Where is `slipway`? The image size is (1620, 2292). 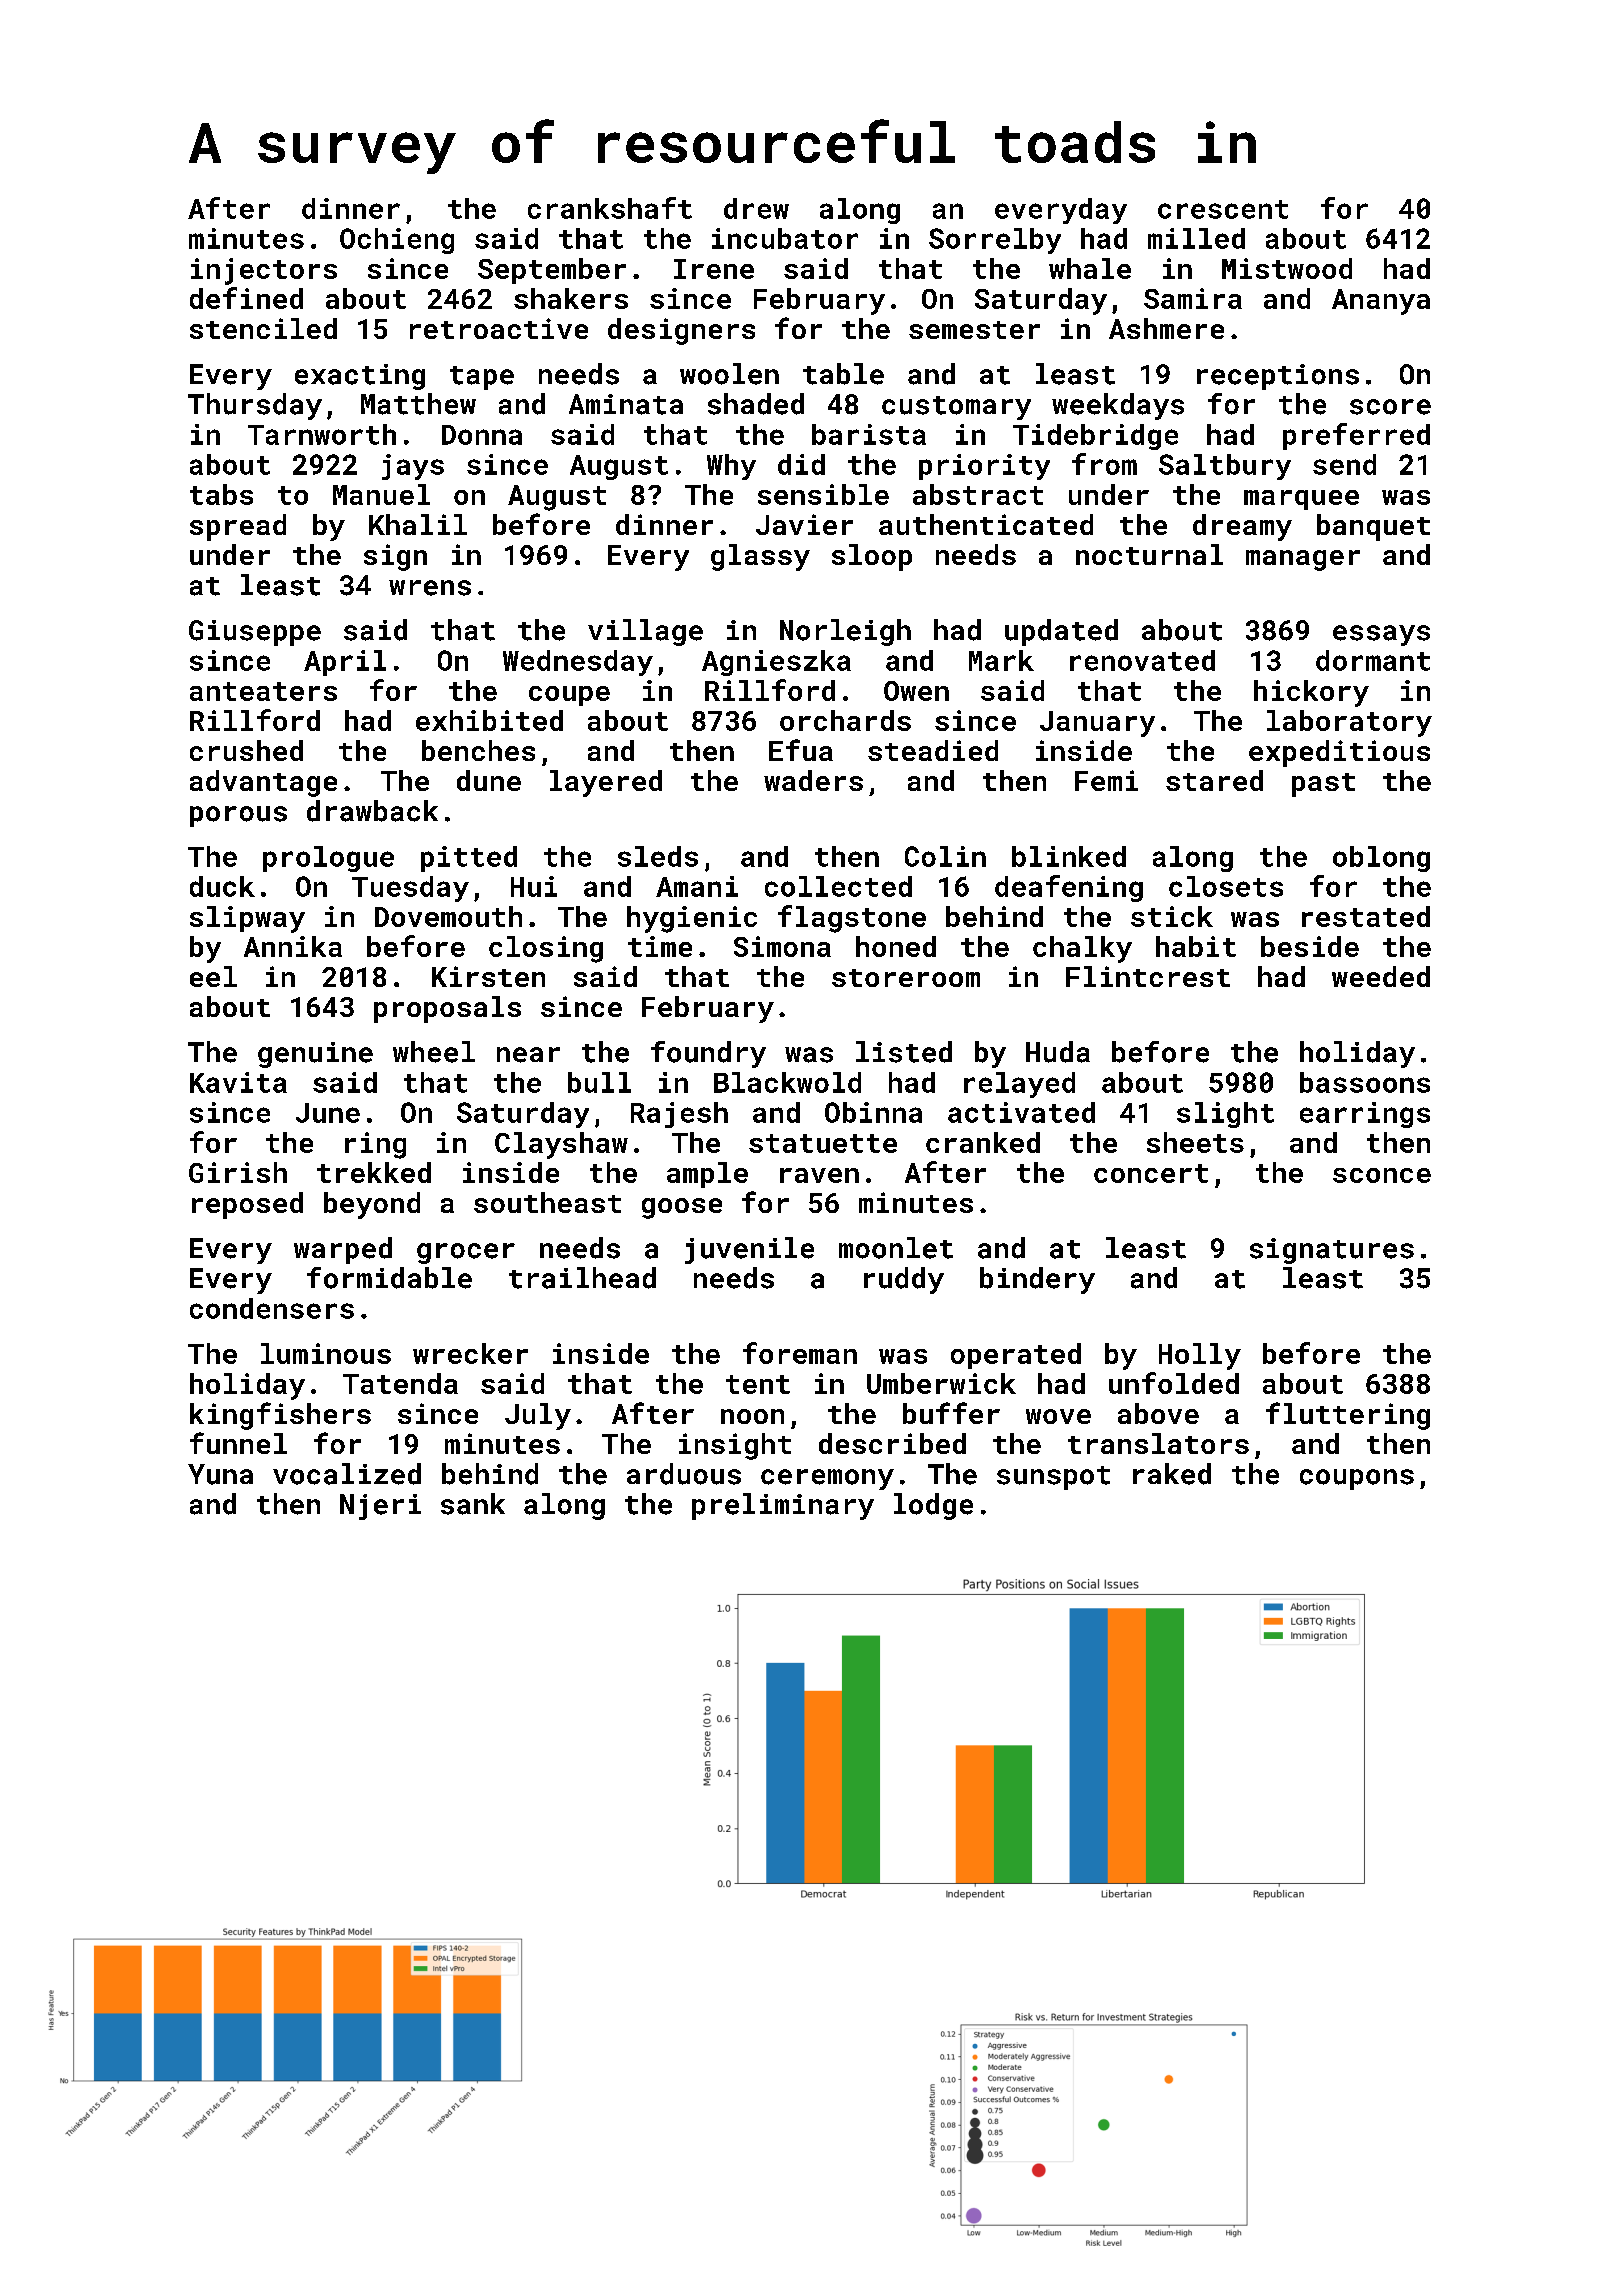
slipway is located at coordinates (247, 919).
